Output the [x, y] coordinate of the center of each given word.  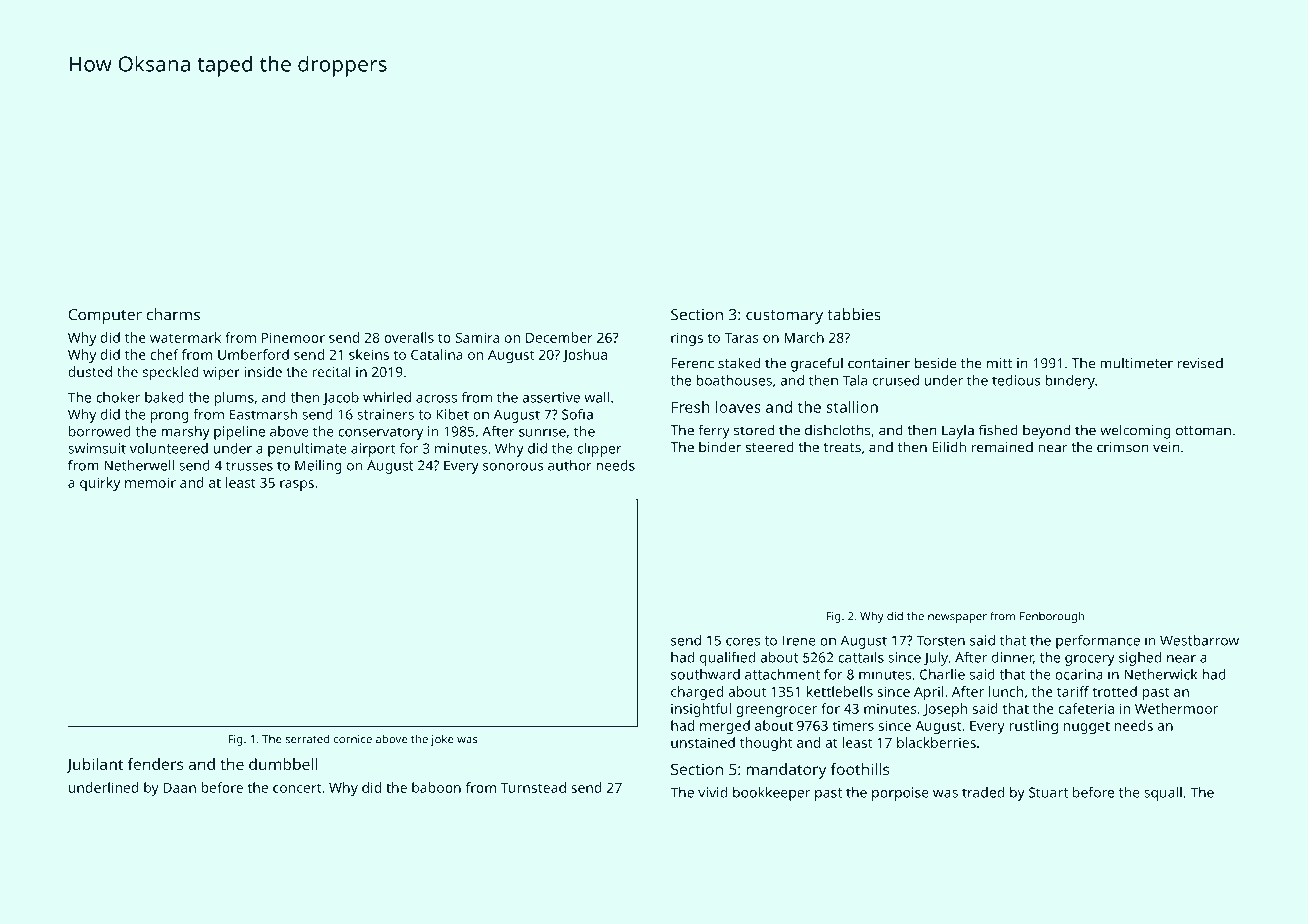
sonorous [513, 467]
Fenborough [1052, 617]
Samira [477, 337]
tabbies [854, 314]
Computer [105, 316]
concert [297, 788]
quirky [100, 484]
